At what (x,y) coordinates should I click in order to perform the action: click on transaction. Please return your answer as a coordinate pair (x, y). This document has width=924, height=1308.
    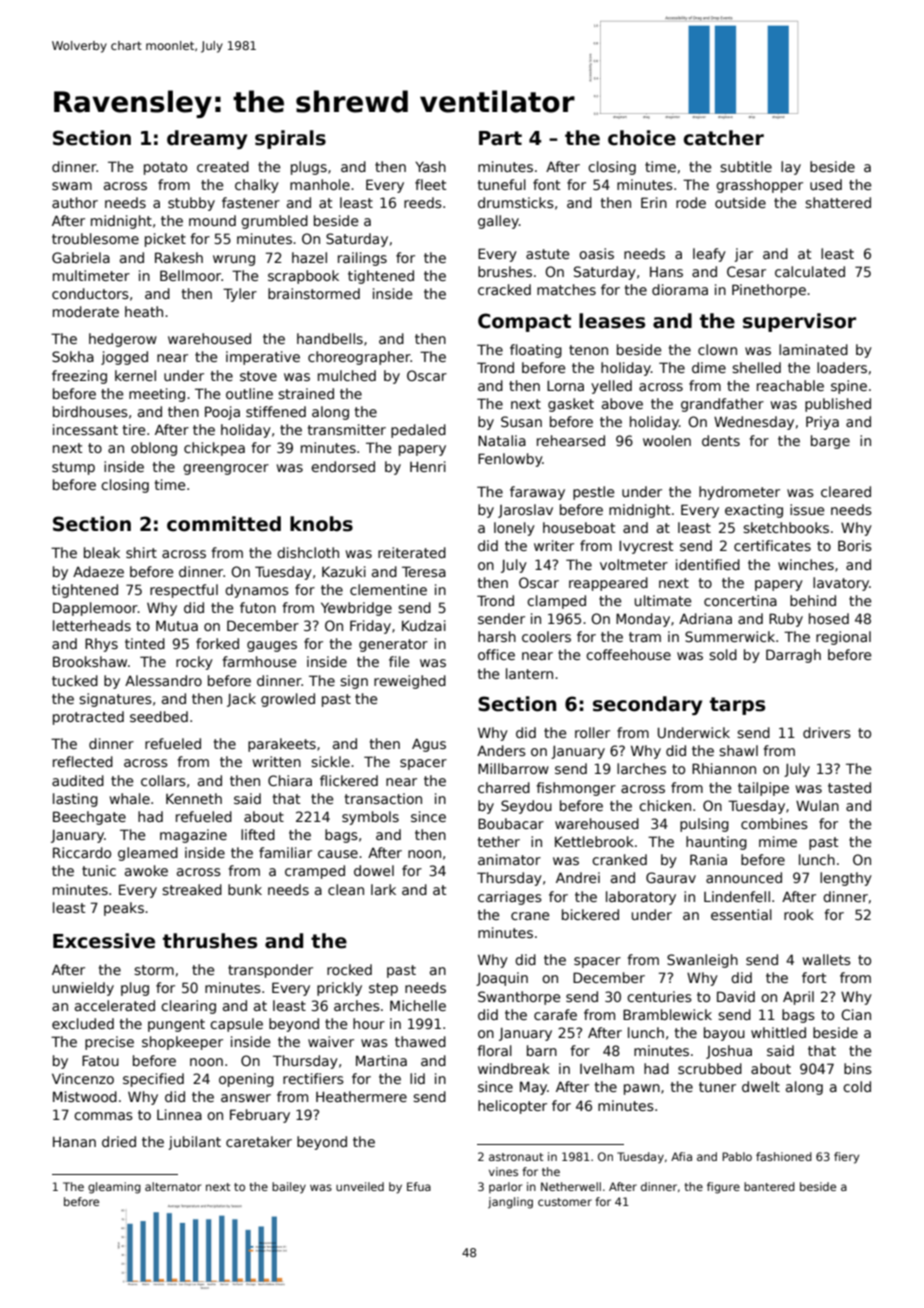
    Looking at the image, I should click on (383, 798).
